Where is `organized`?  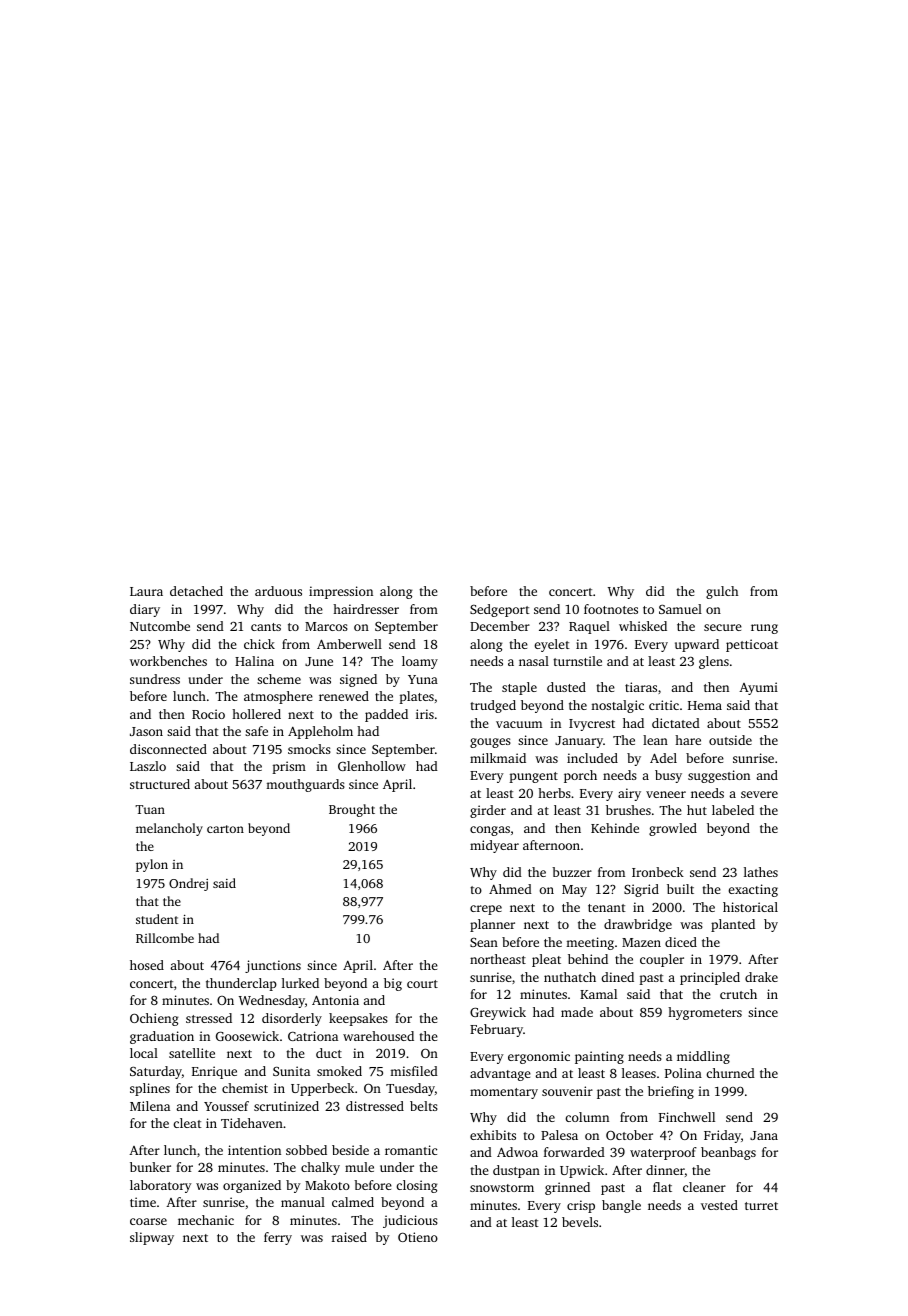 organized is located at coordinates (252, 1186).
